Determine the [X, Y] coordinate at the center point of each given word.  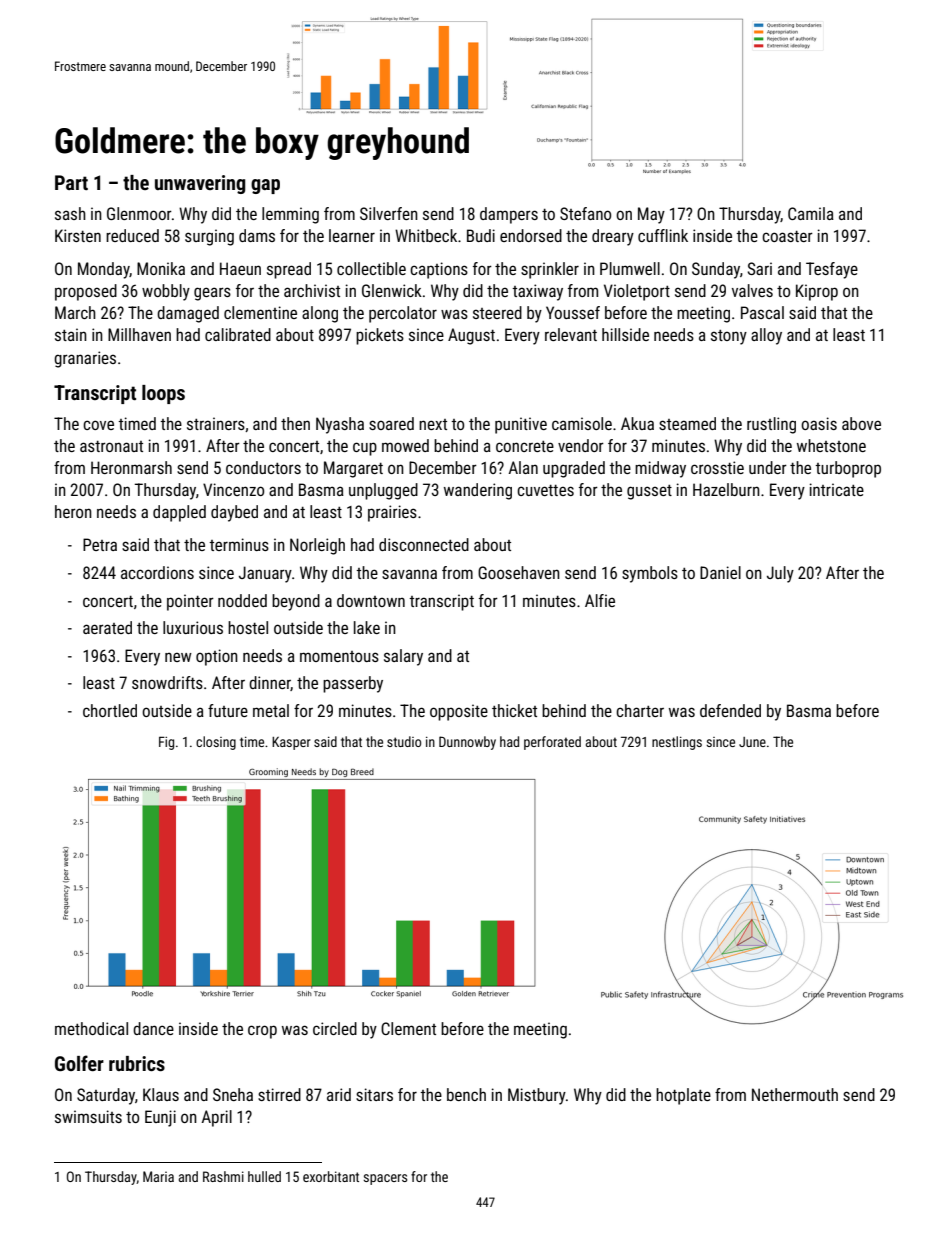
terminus [239, 544]
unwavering [200, 184]
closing [216, 743]
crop [262, 1032]
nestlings [677, 743]
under [768, 467]
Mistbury [537, 1096]
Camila [811, 213]
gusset [649, 492]
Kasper [291, 743]
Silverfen [389, 213]
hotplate [683, 1096]
